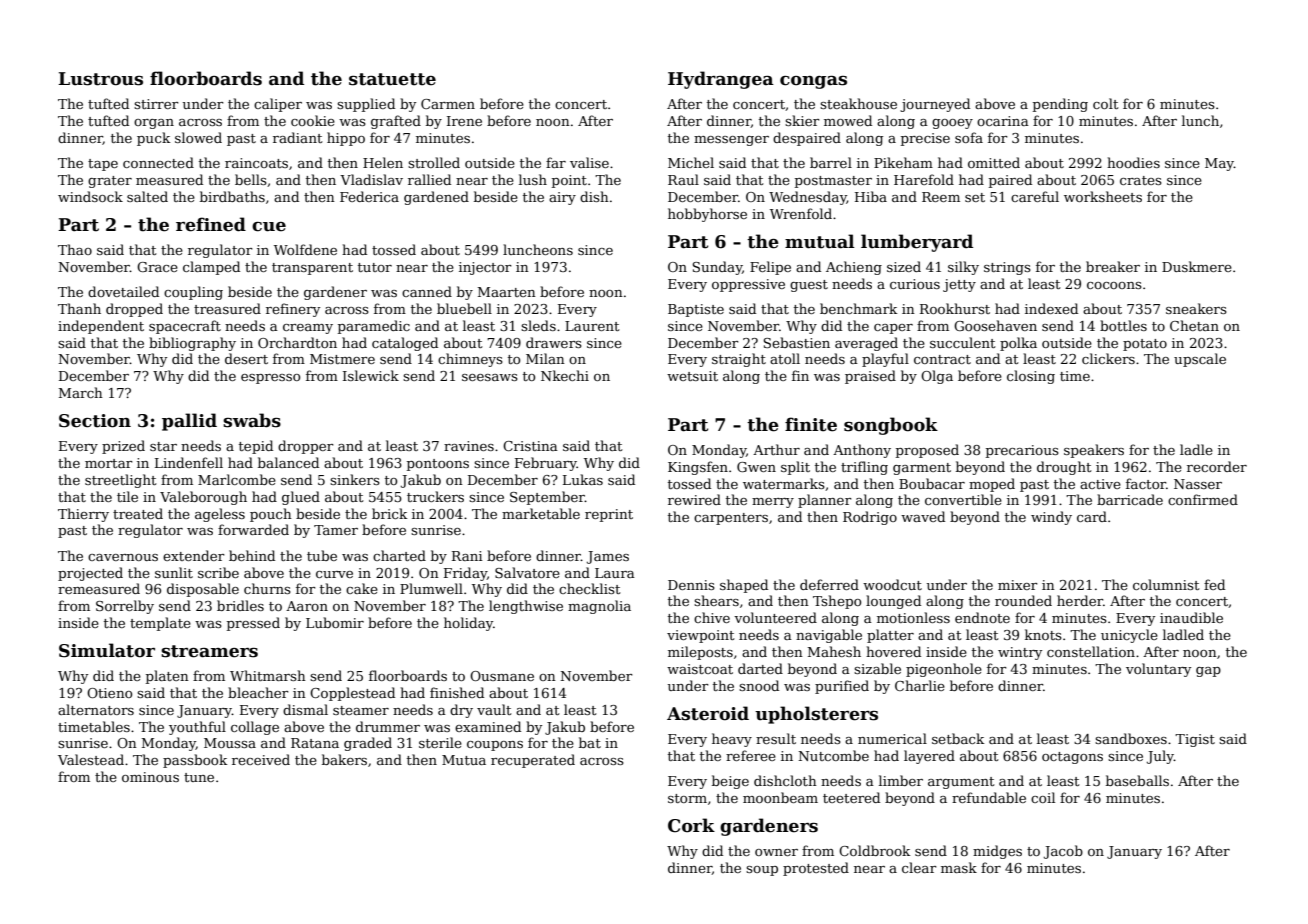  I want to click on May, so click(1219, 164).
